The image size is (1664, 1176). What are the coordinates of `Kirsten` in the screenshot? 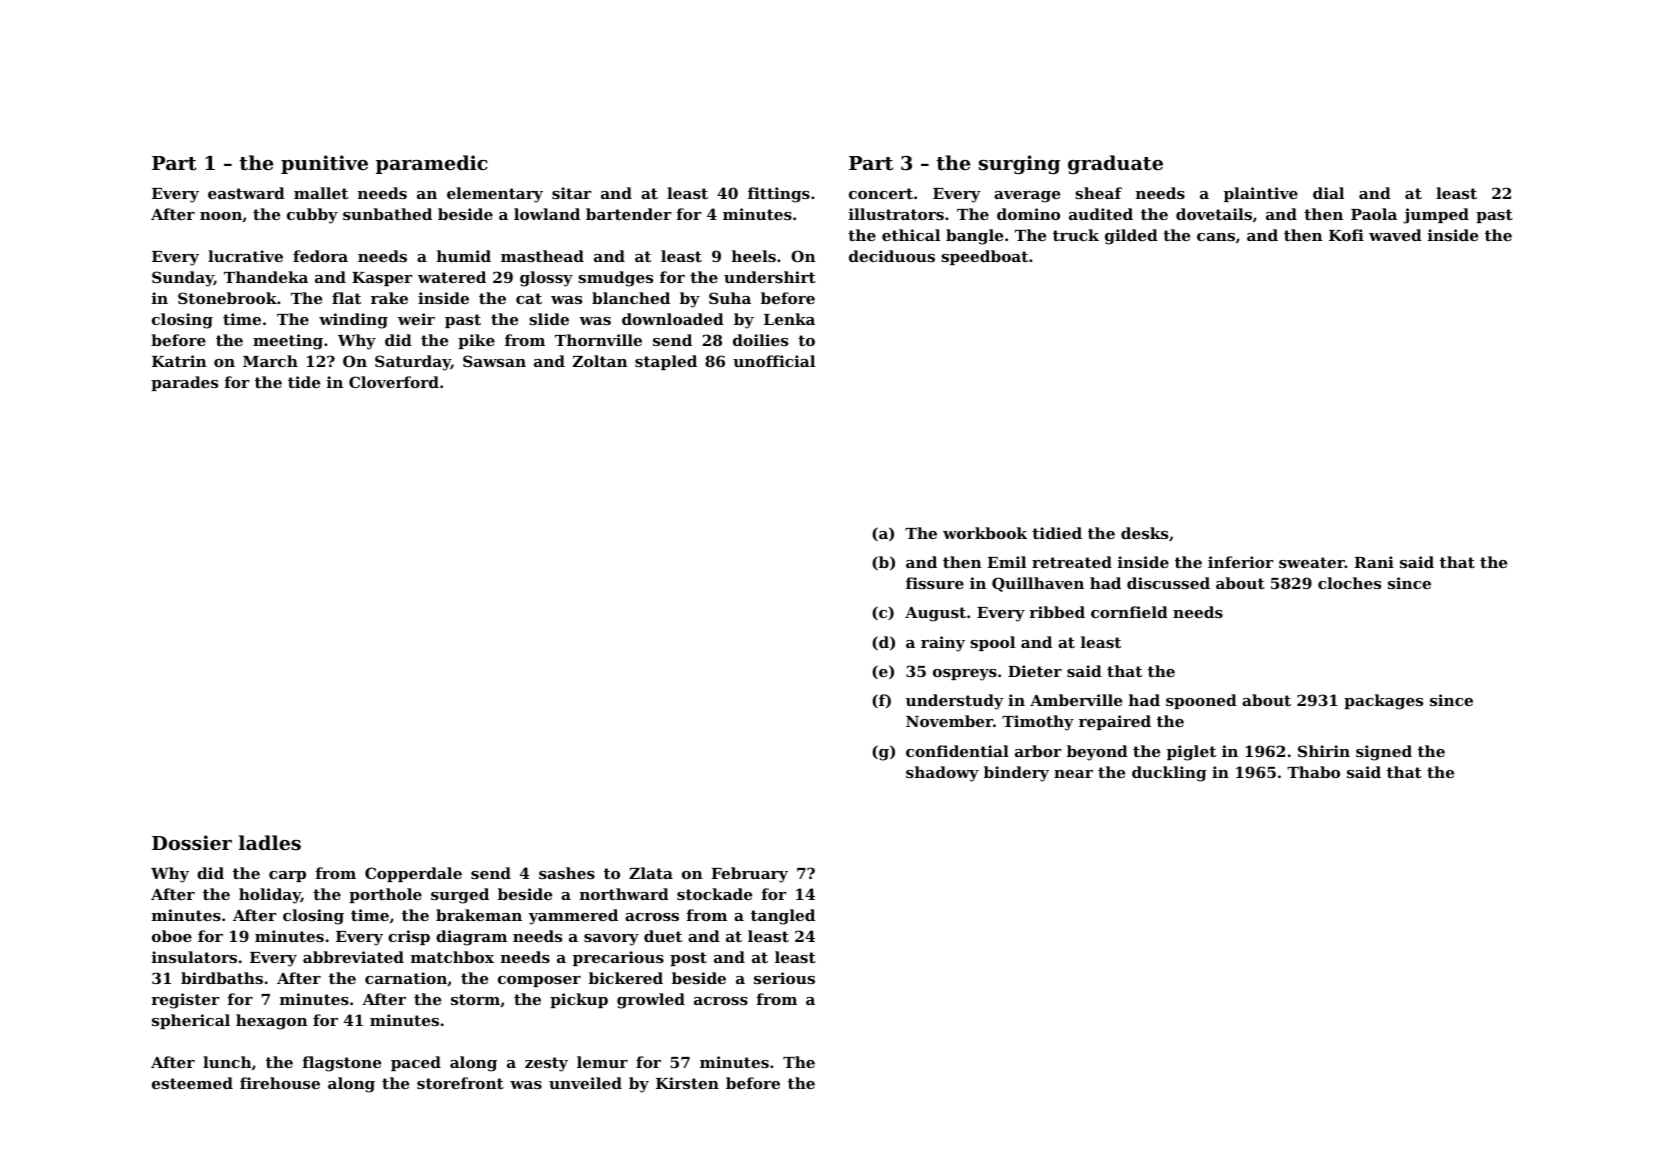 It's located at (687, 1083).
